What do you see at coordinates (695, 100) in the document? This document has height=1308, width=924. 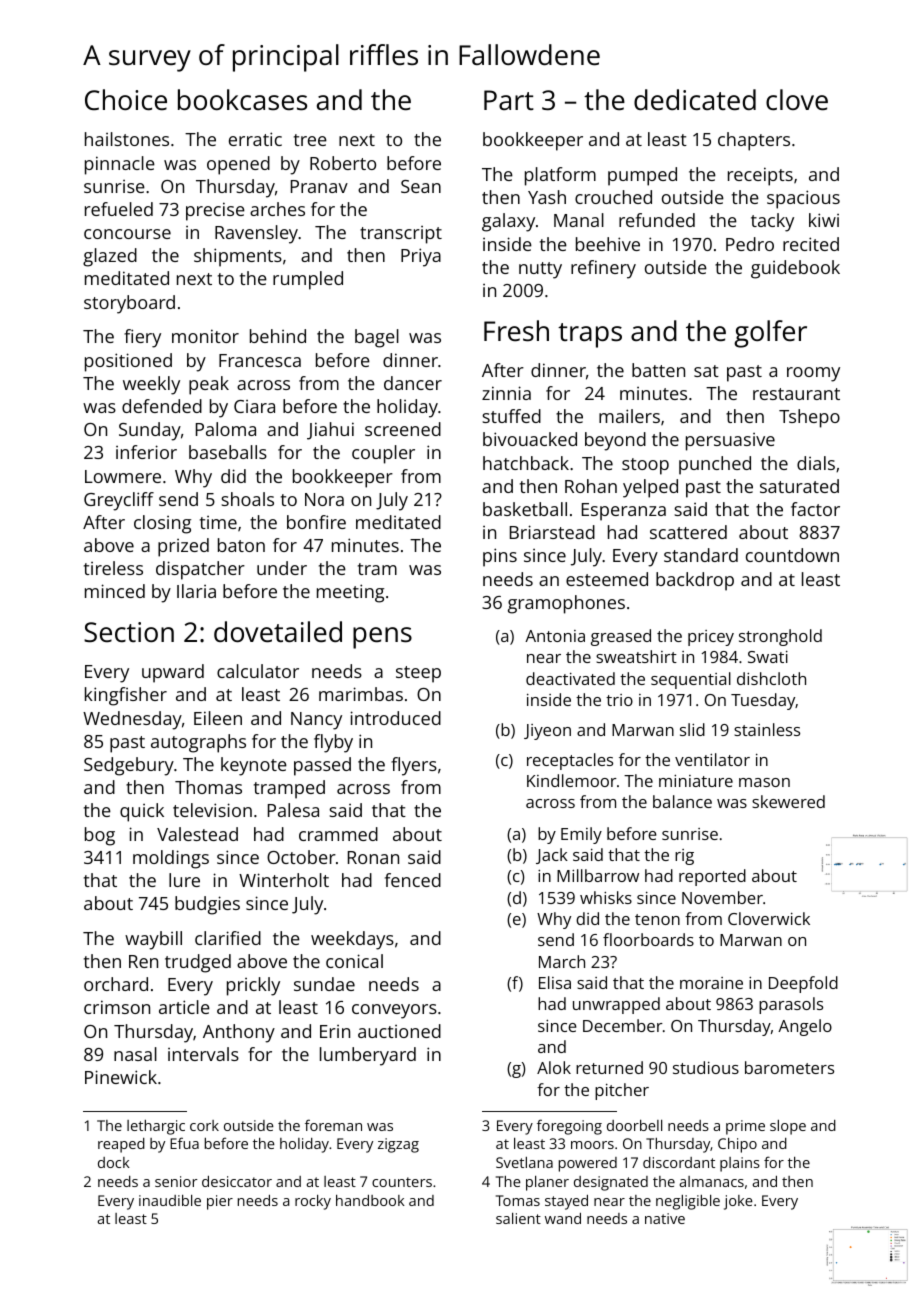 I see `dedicated` at bounding box center [695, 100].
